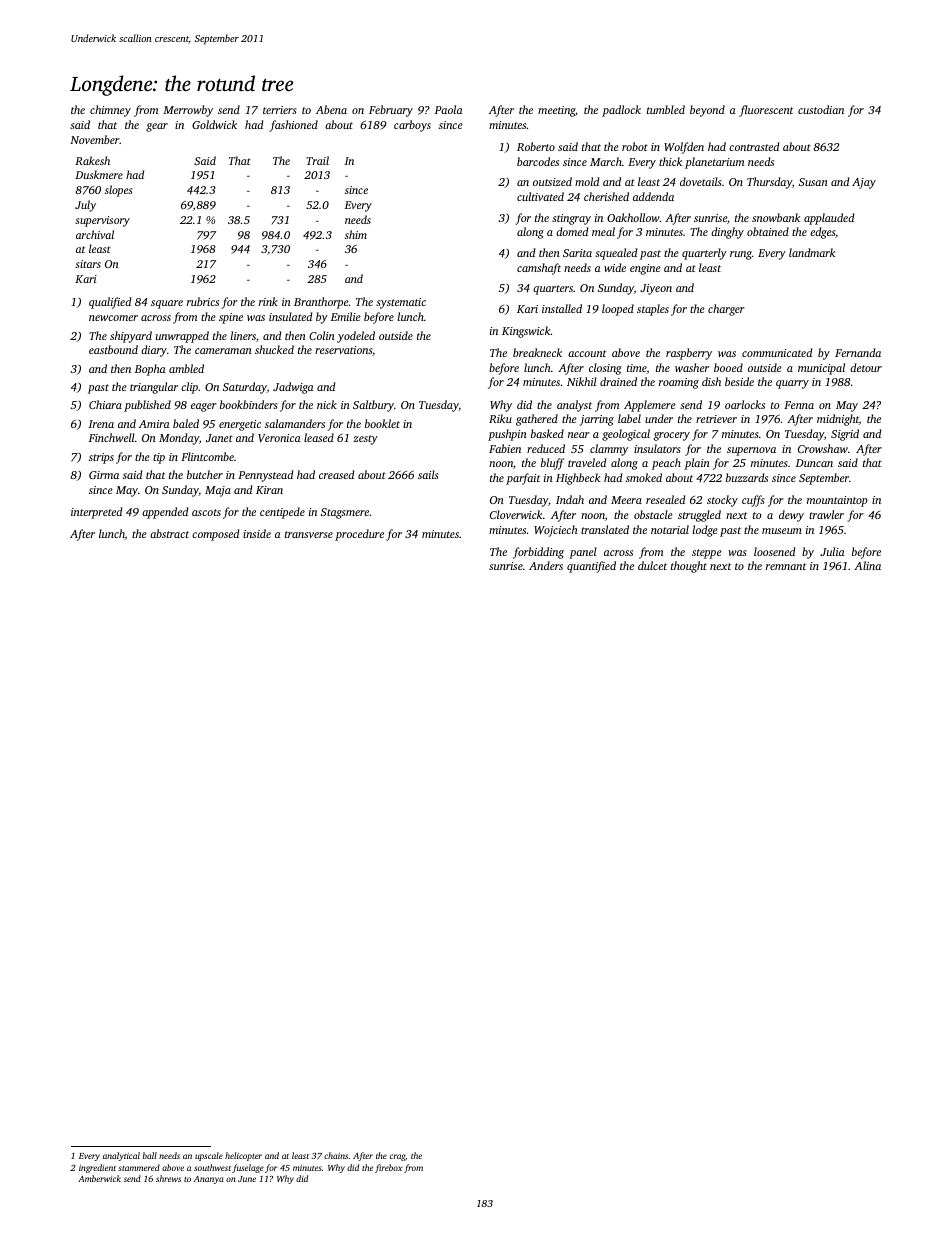  What do you see at coordinates (727, 233) in the page?
I see `dinghy` at bounding box center [727, 233].
